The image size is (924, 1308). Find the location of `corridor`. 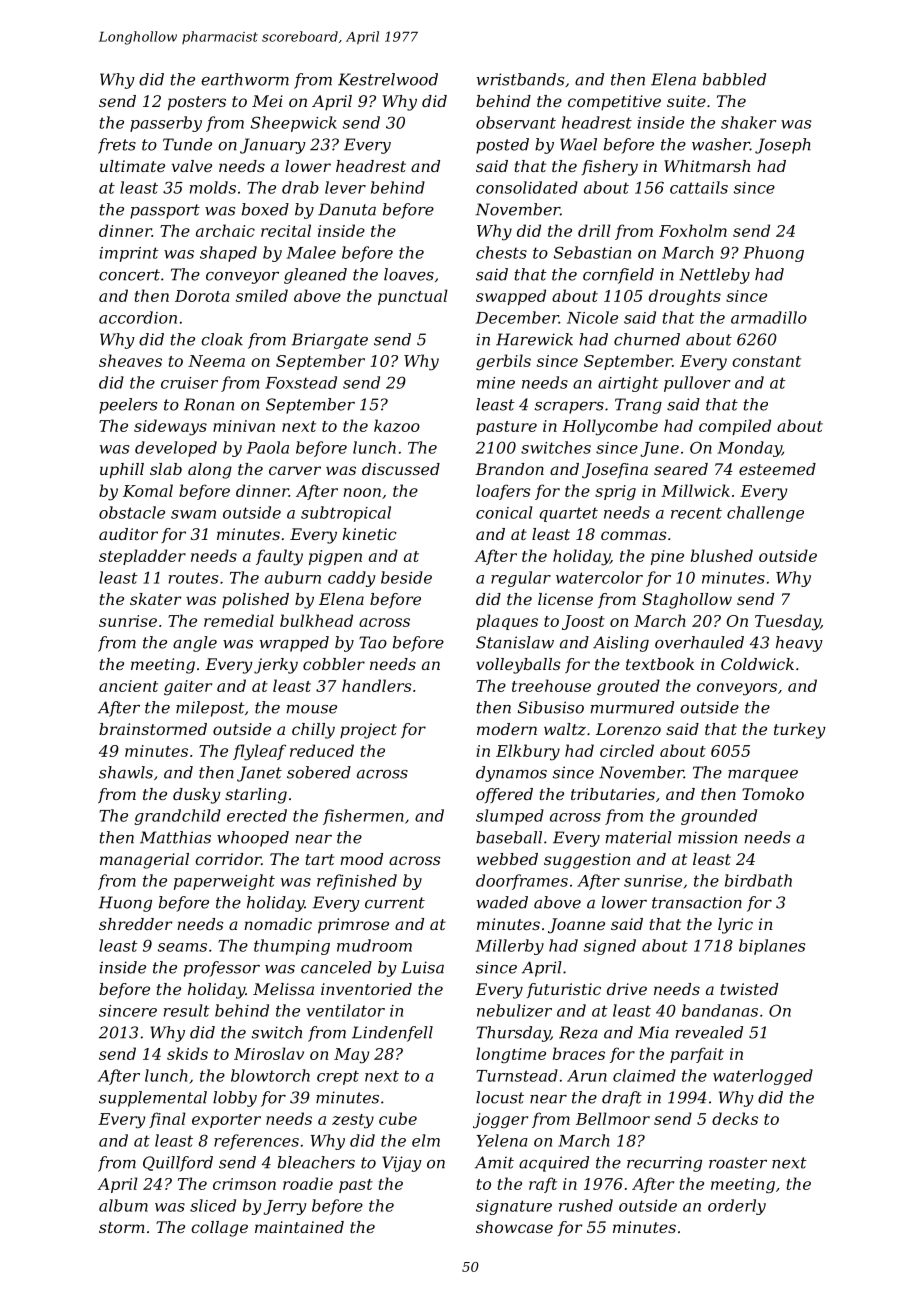

corridor is located at coordinates (228, 859).
